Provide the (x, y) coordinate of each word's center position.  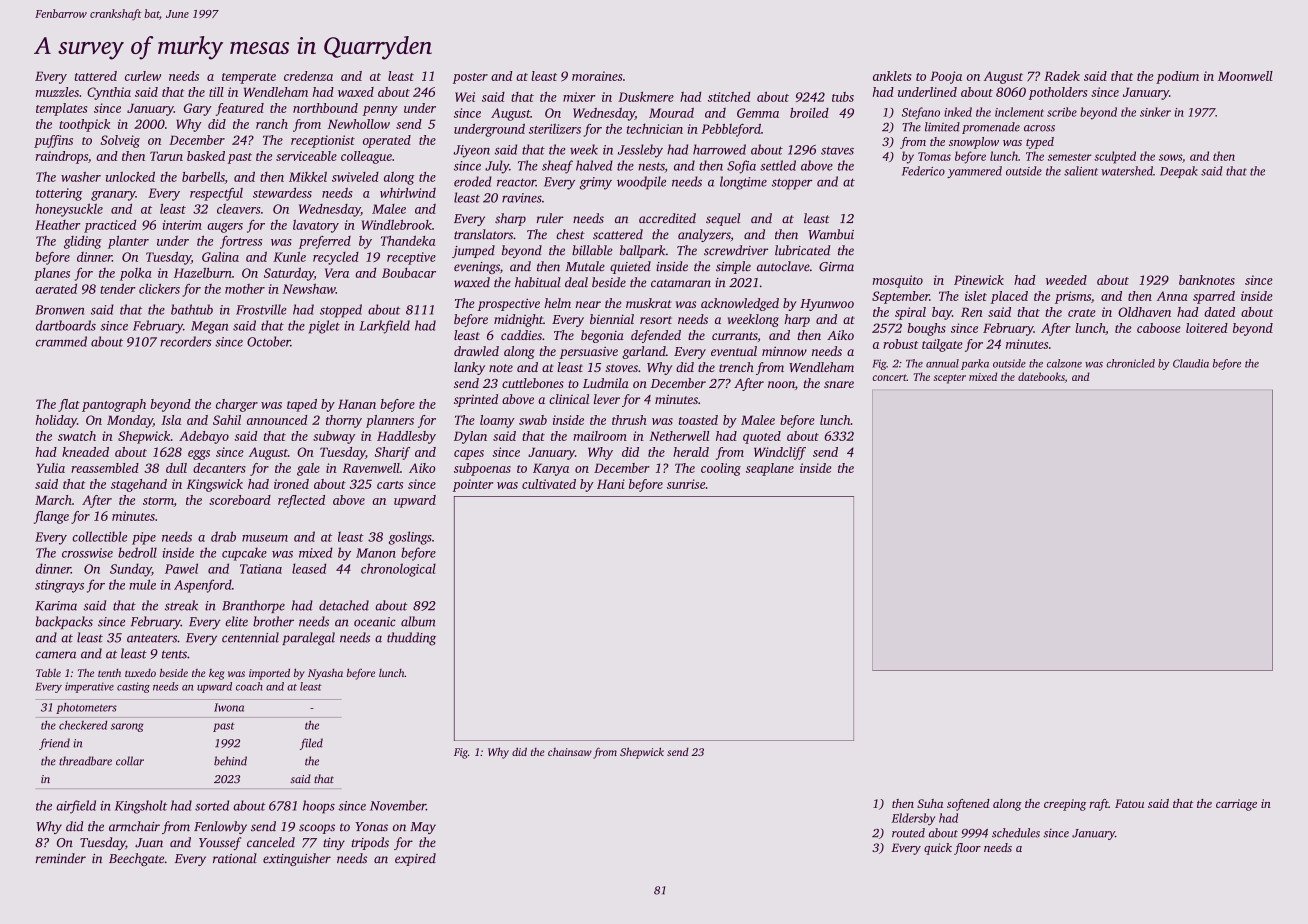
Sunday (131, 570)
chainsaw (570, 752)
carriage (1236, 805)
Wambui (831, 234)
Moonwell (1245, 76)
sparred (1214, 297)
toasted (698, 420)
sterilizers (555, 129)
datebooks (1041, 376)
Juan (149, 843)
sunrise (686, 484)
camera (56, 655)
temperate (249, 78)
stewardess (282, 193)
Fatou (1129, 803)
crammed (61, 341)
